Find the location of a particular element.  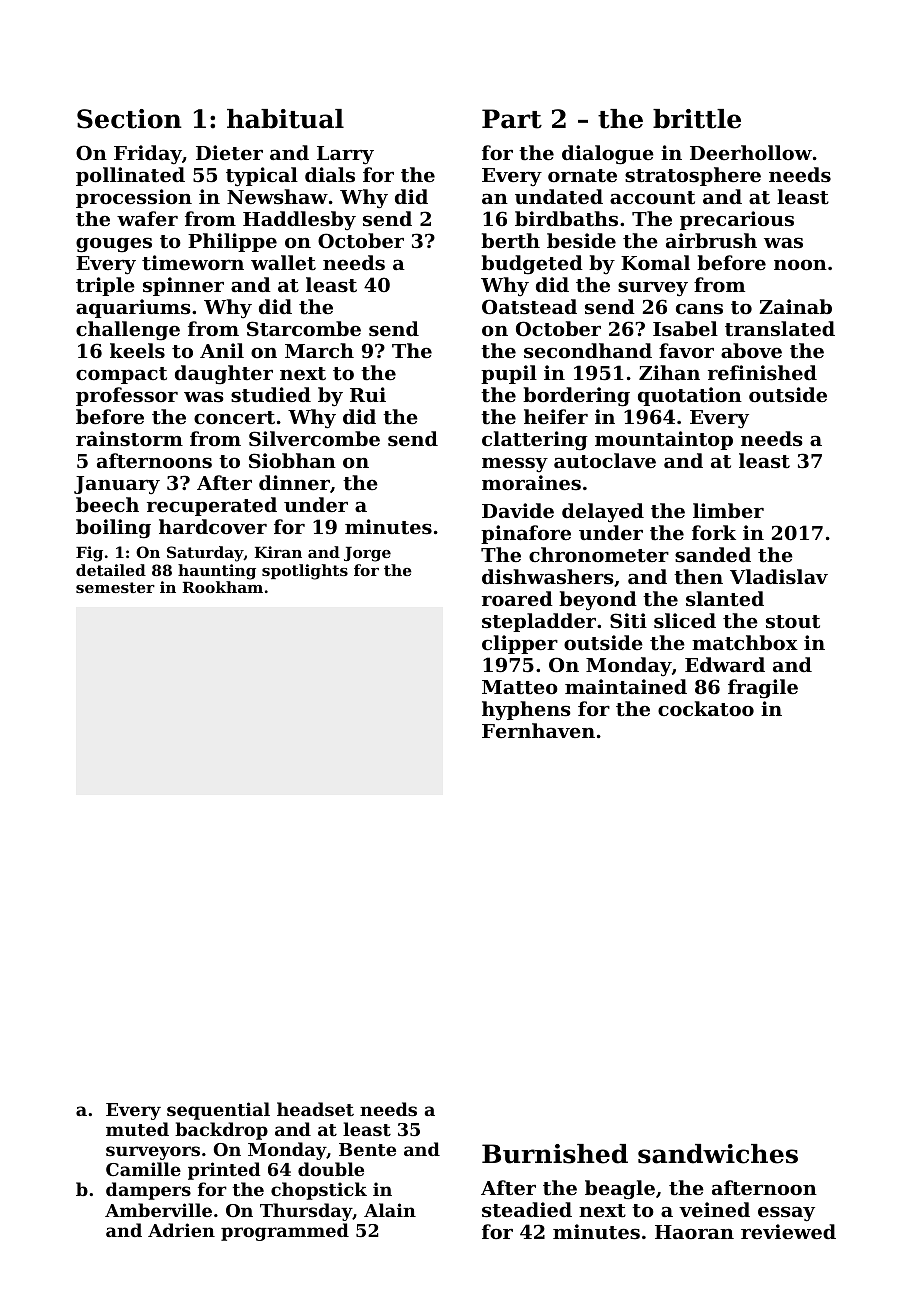

Adrien is located at coordinates (181, 1230).
